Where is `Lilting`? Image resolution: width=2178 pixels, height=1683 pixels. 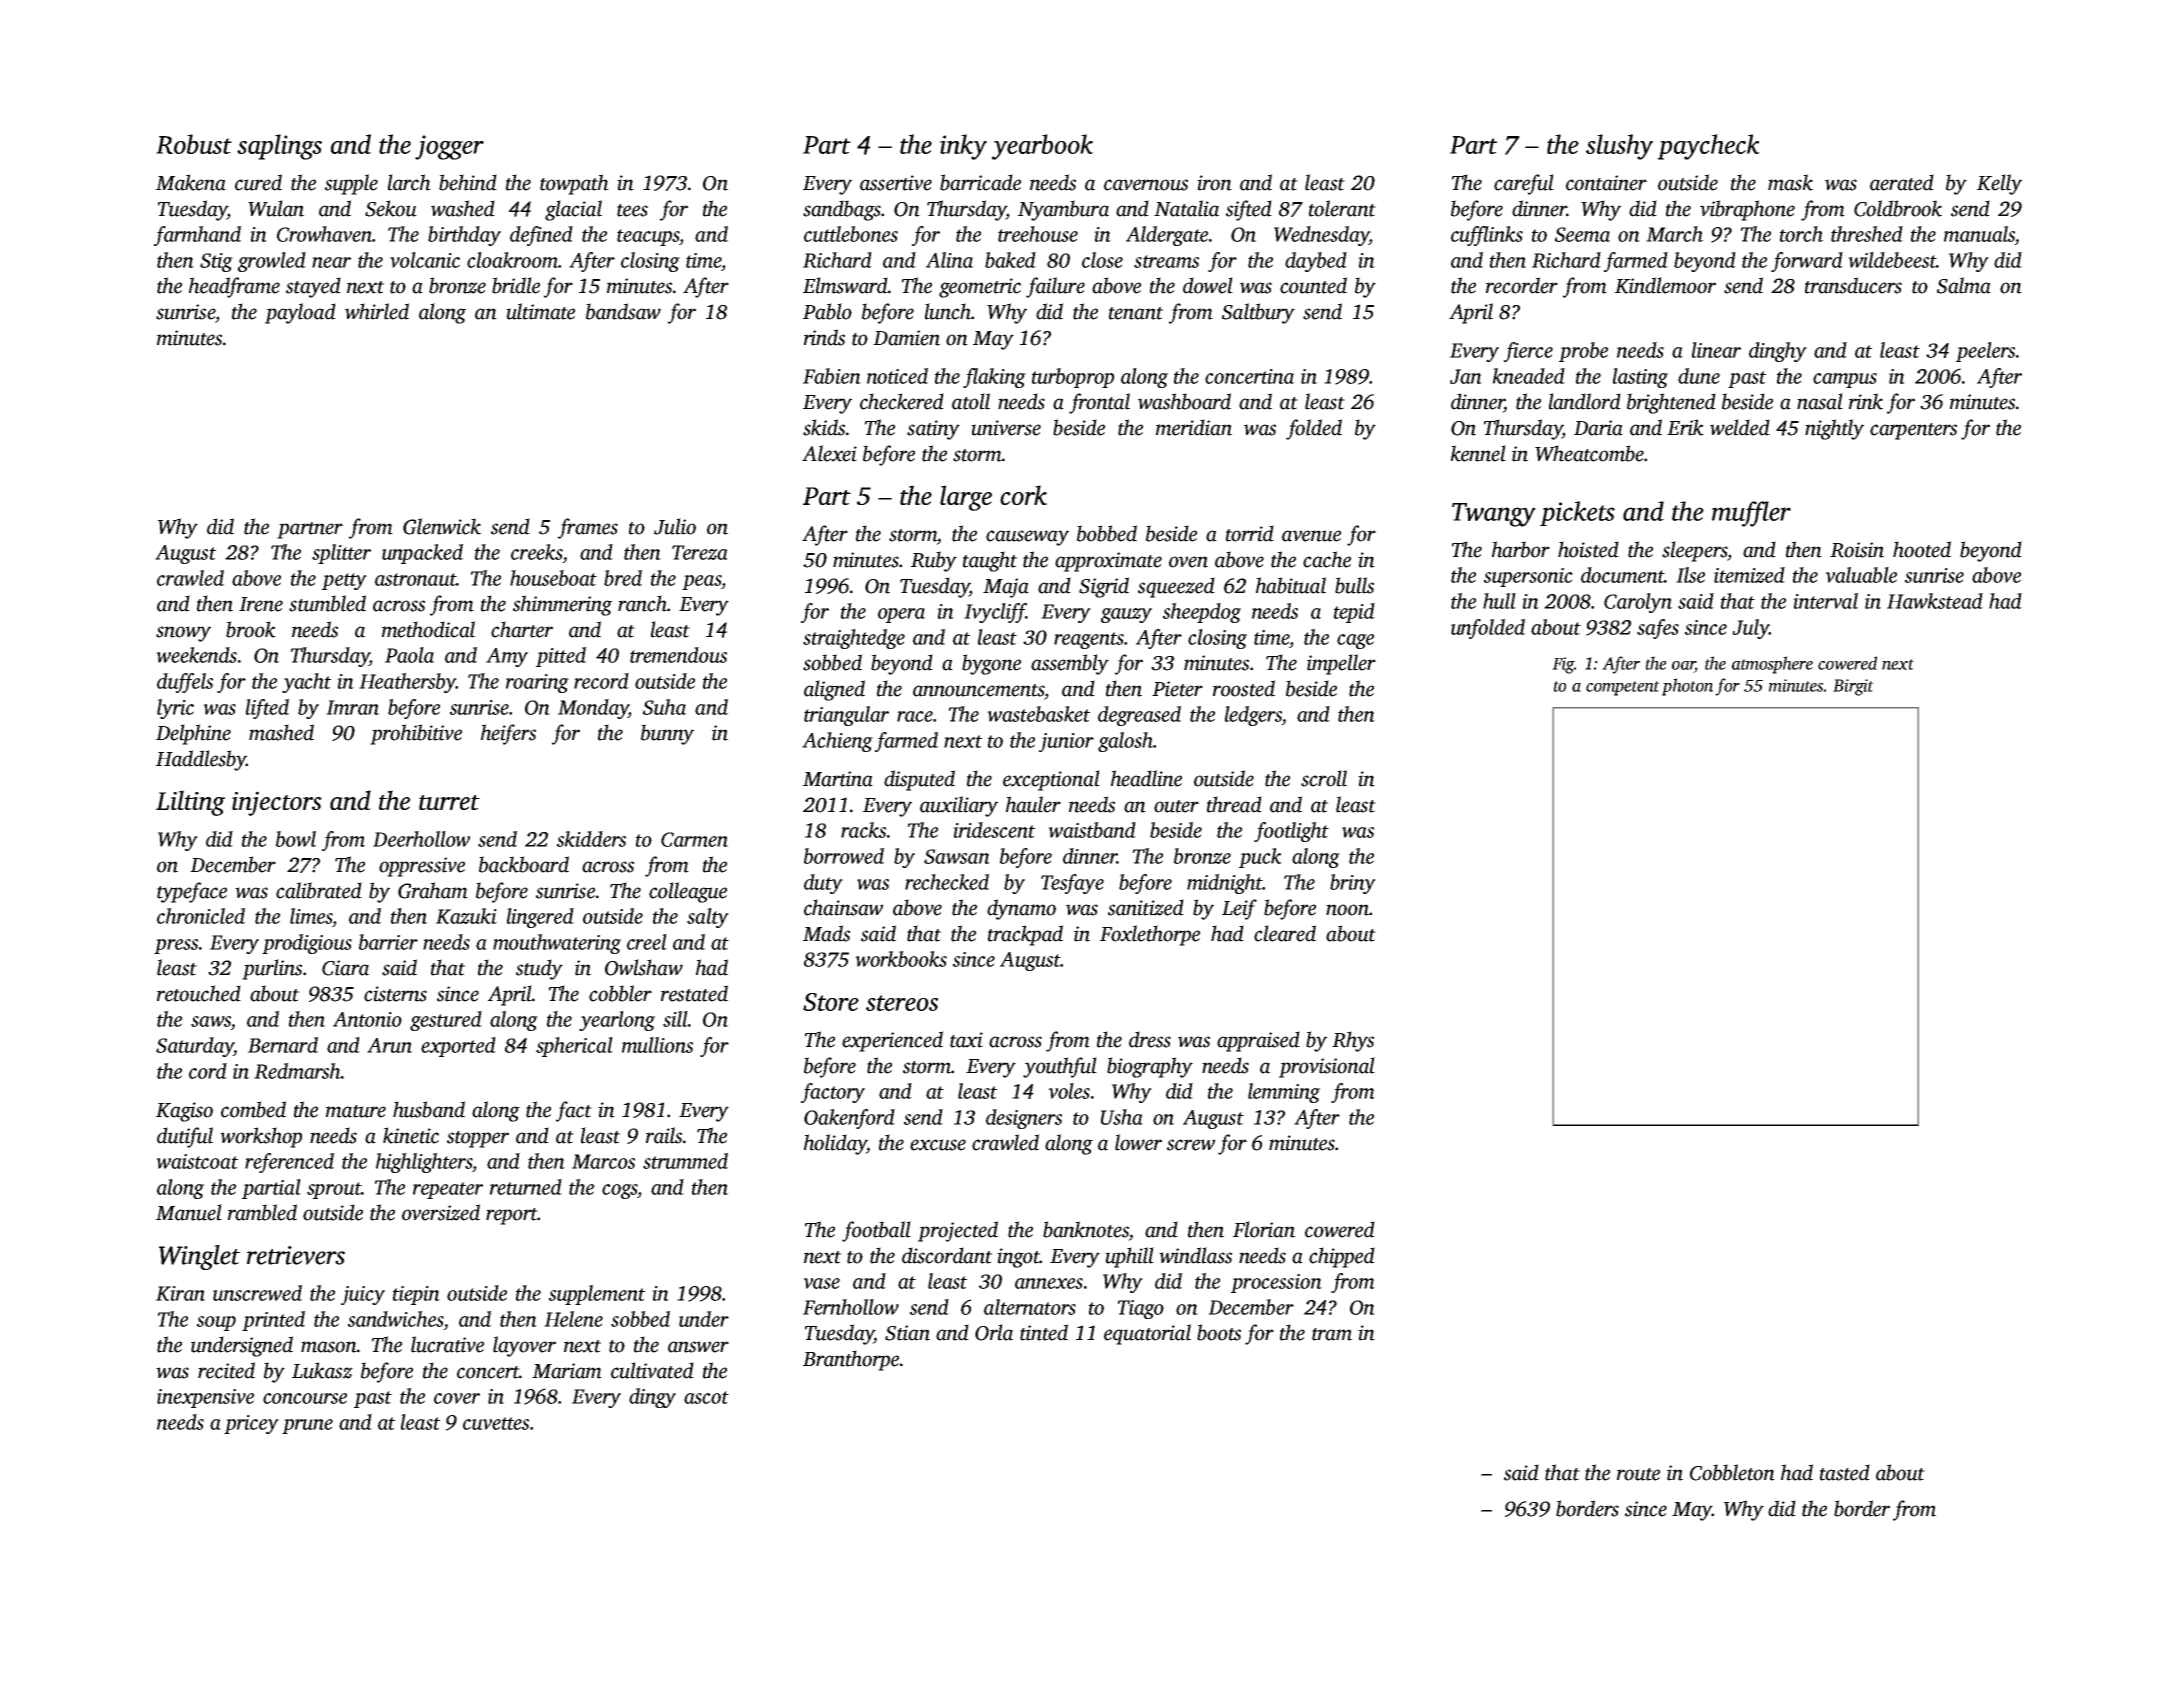 Lilting is located at coordinates (190, 803).
